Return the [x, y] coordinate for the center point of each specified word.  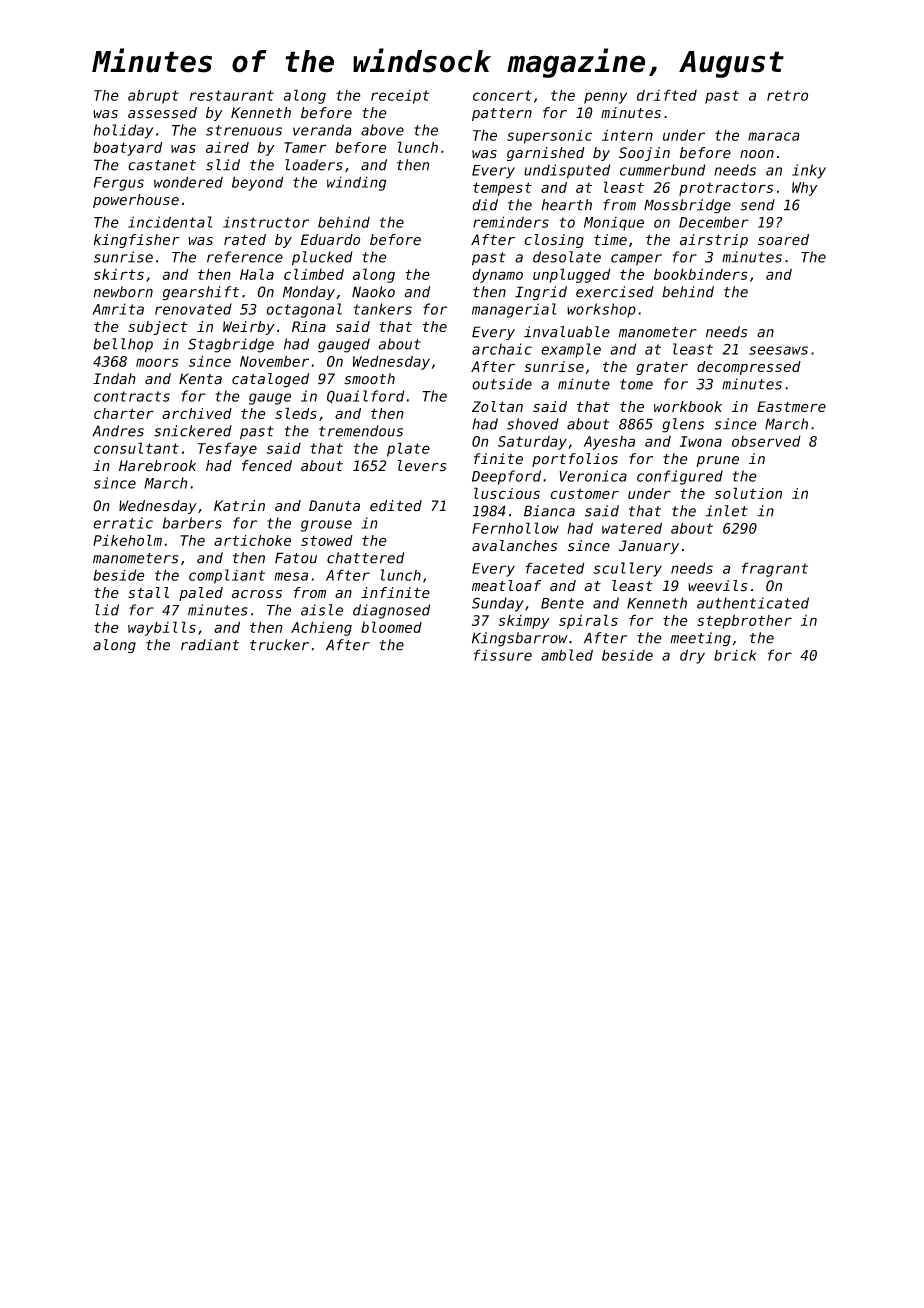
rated [245, 240]
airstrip [714, 241]
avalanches [514, 546]
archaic [502, 349]
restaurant [232, 95]
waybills [162, 628]
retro [787, 95]
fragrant [775, 569]
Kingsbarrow [520, 639]
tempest [502, 189]
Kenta [200, 379]
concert [502, 95]
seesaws [778, 350]
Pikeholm [127, 540]
